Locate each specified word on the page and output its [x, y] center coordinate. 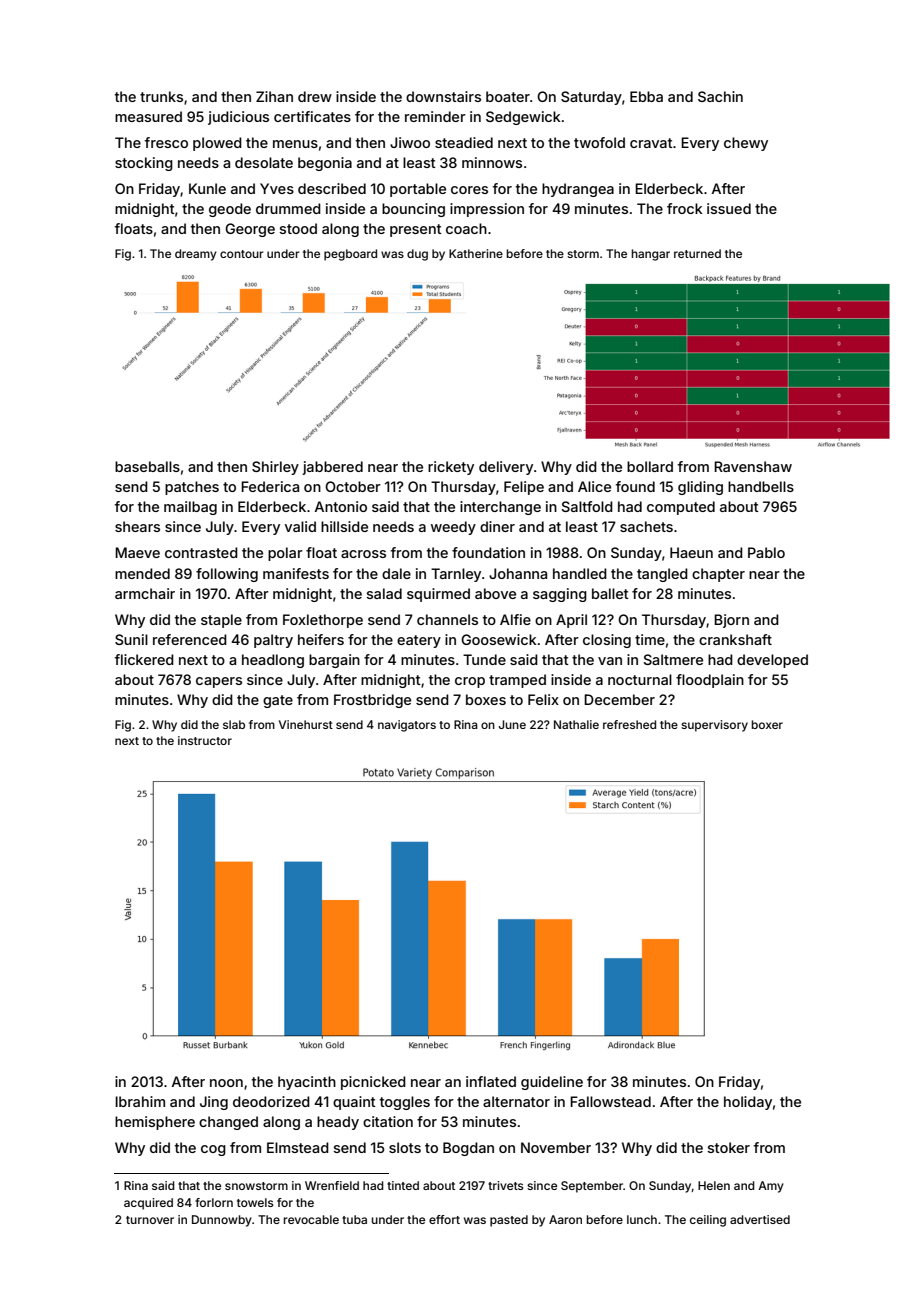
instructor [205, 740]
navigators [407, 726]
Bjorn [731, 621]
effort [444, 1219]
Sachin [720, 96]
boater [508, 96]
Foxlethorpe [323, 621]
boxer [767, 724]
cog [213, 1150]
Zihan [274, 96]
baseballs [147, 466]
